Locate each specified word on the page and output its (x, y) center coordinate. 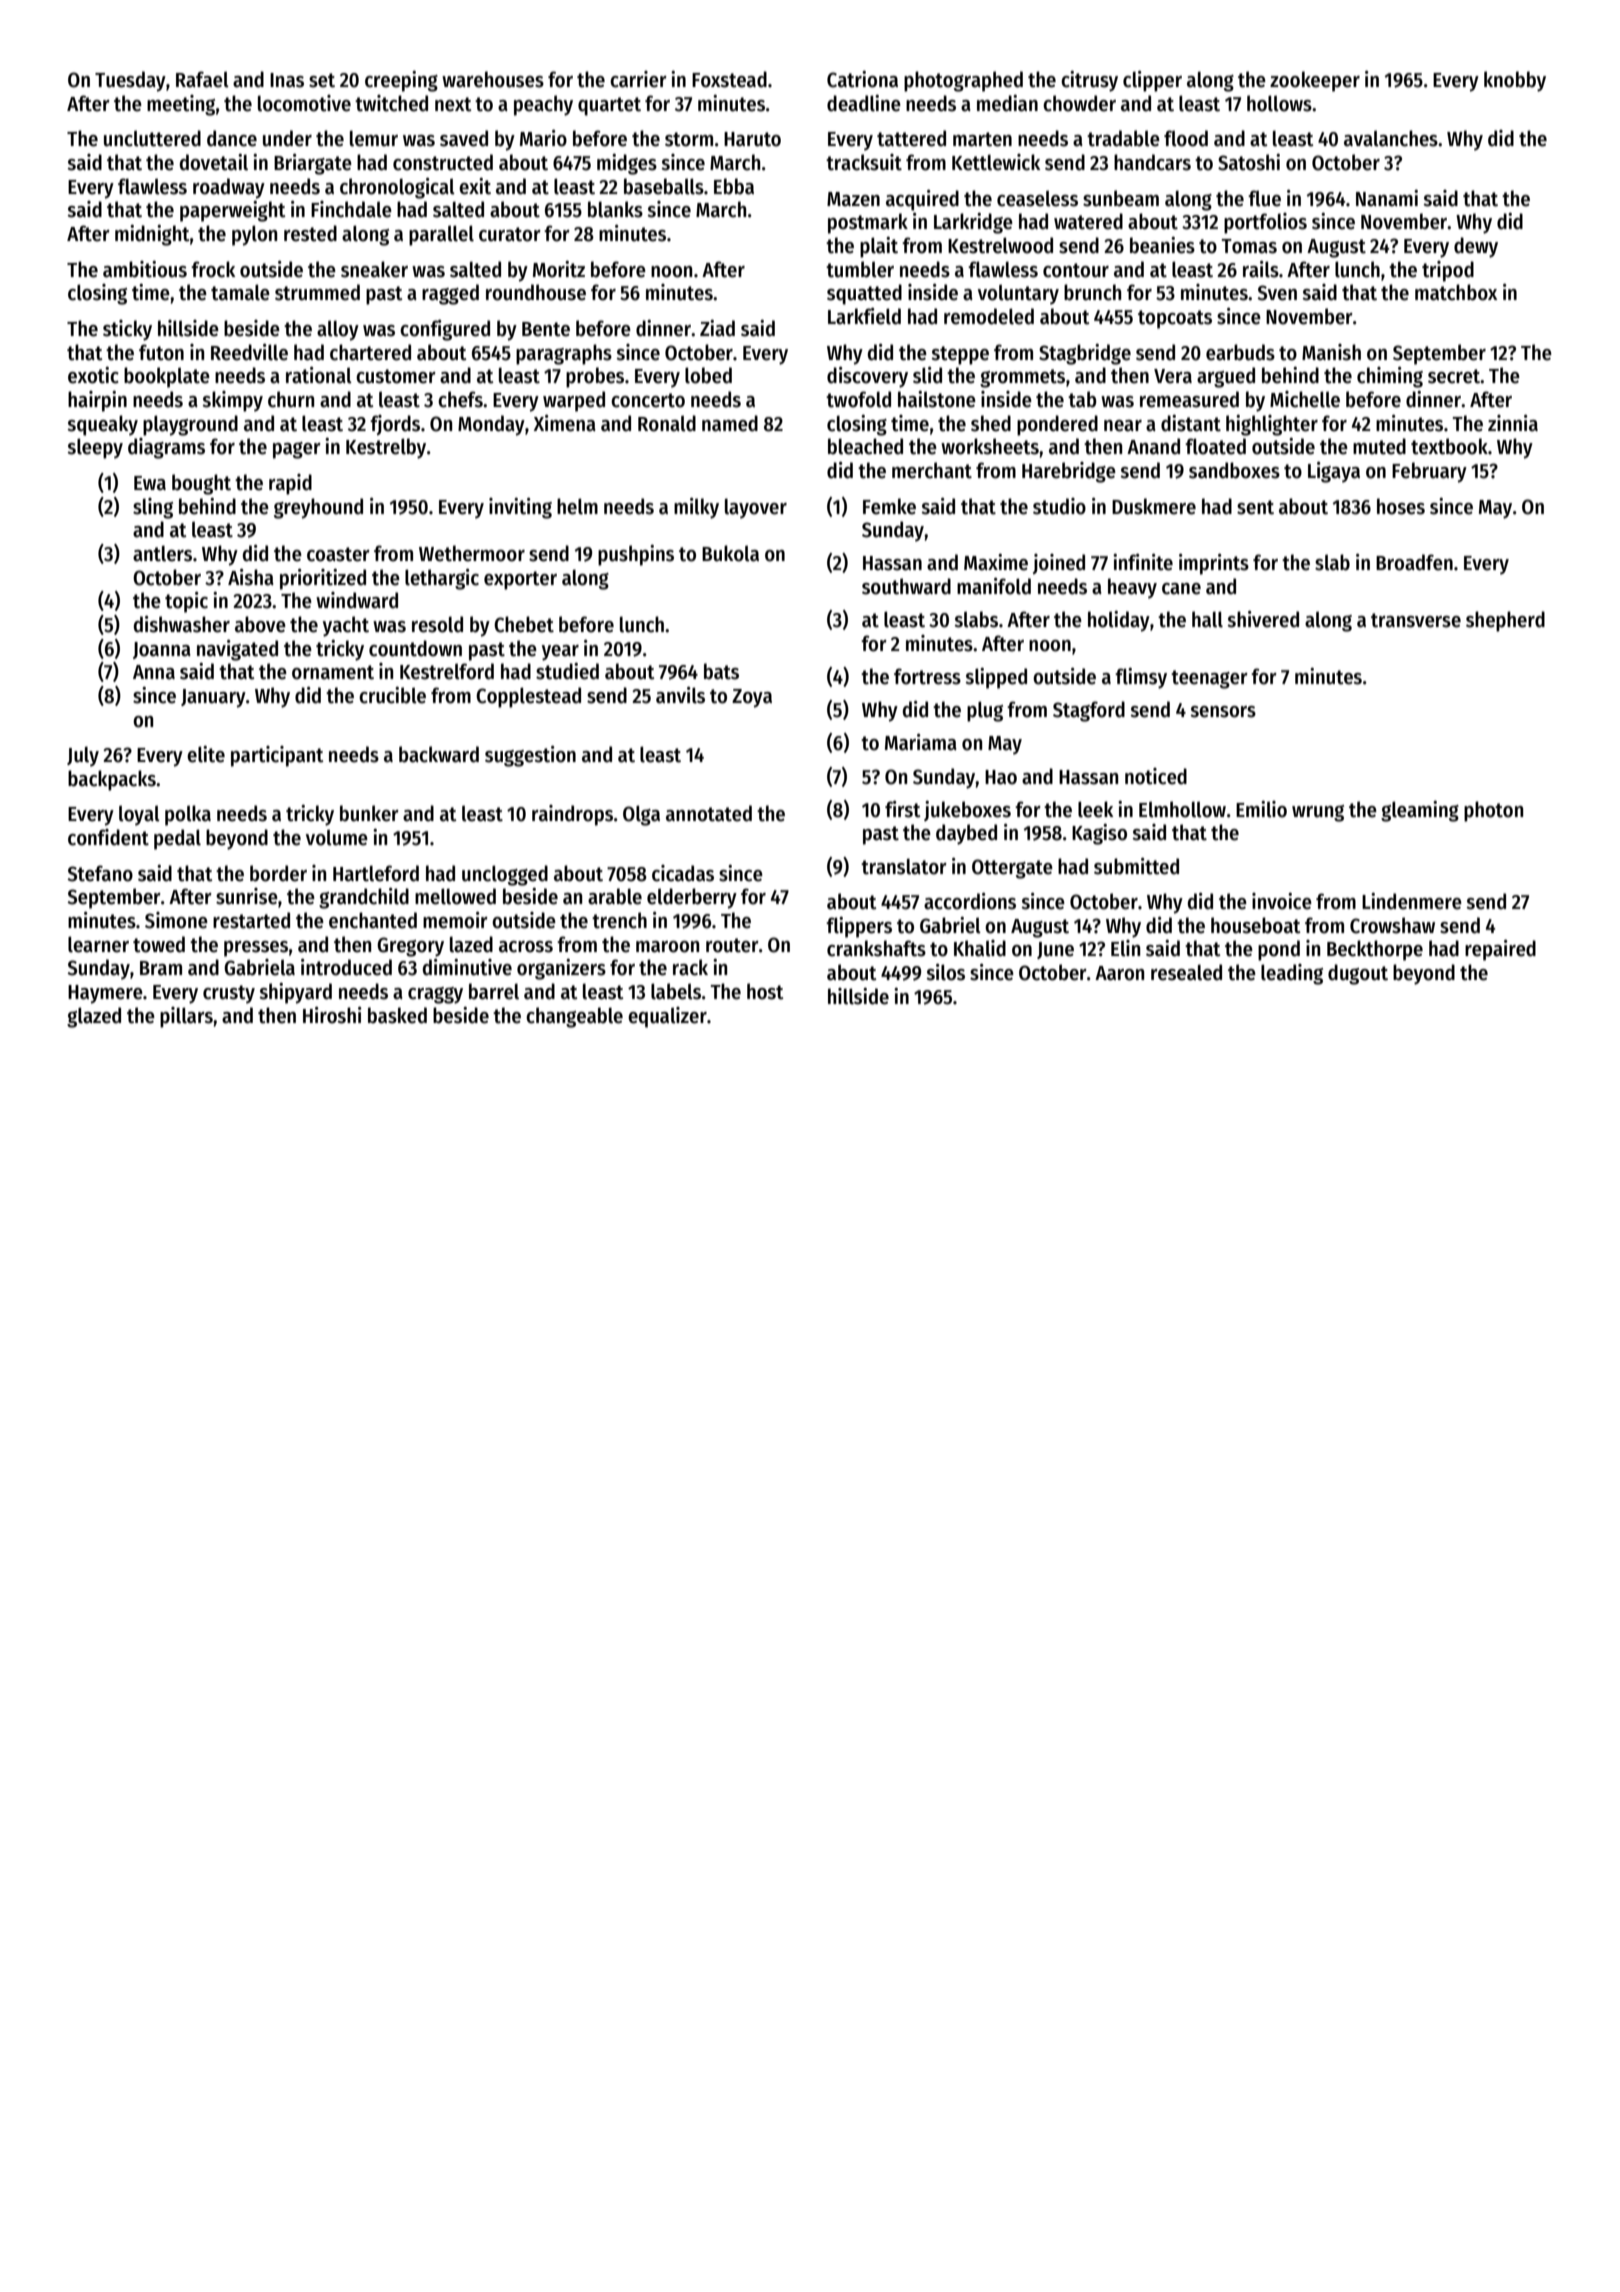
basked (397, 1015)
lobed (708, 375)
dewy (1476, 247)
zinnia (1513, 423)
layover (756, 508)
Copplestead (528, 697)
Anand (1153, 446)
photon (1493, 811)
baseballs (664, 186)
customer (396, 376)
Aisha (251, 577)
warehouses (493, 79)
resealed (1186, 972)
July (83, 756)
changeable (574, 1017)
